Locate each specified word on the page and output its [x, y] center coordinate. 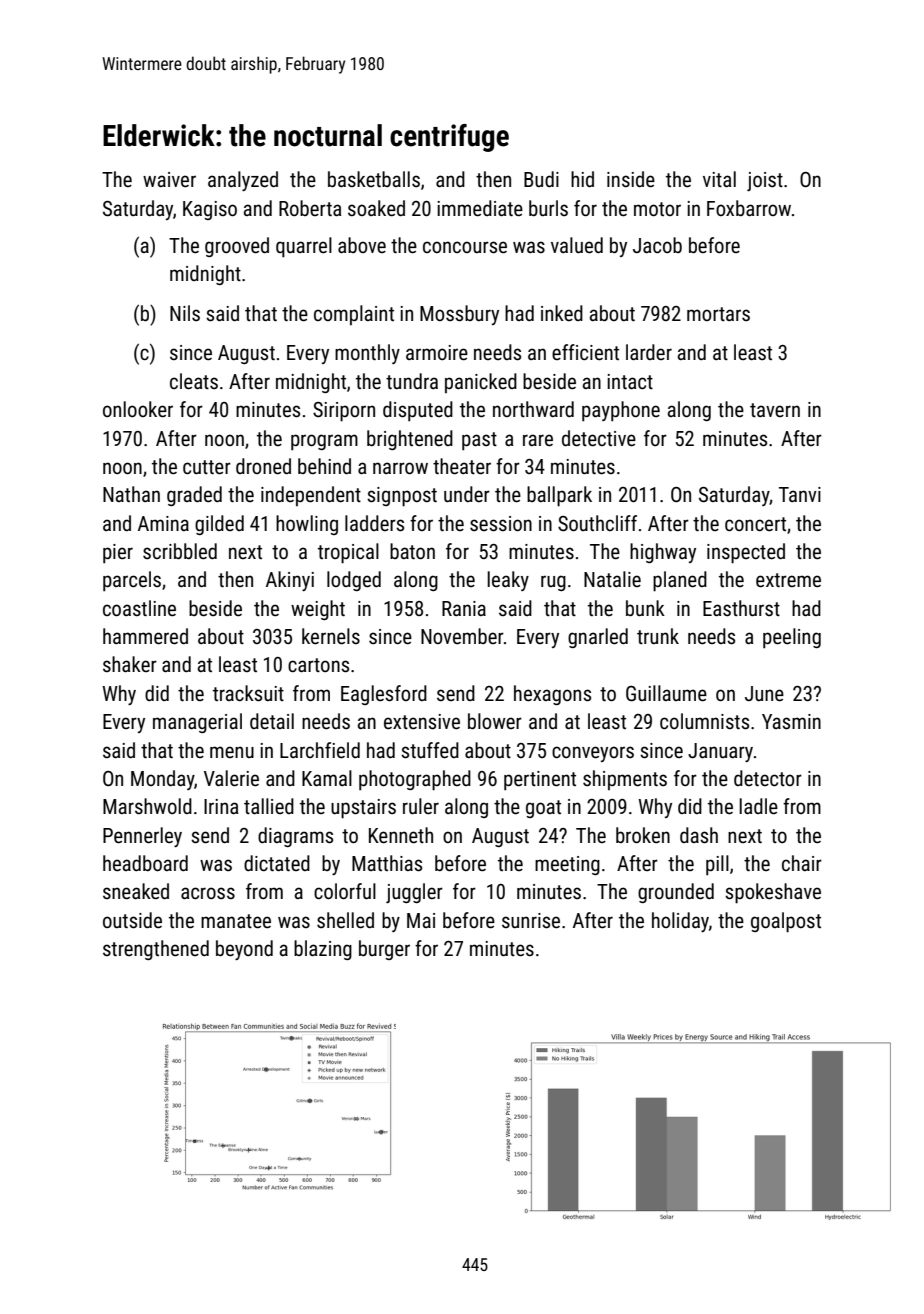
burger [384, 950]
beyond [244, 950]
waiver [169, 180]
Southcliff [597, 523]
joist [765, 181]
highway [663, 553]
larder [649, 352]
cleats [194, 381]
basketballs [374, 179]
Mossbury [459, 315]
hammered [145, 636]
